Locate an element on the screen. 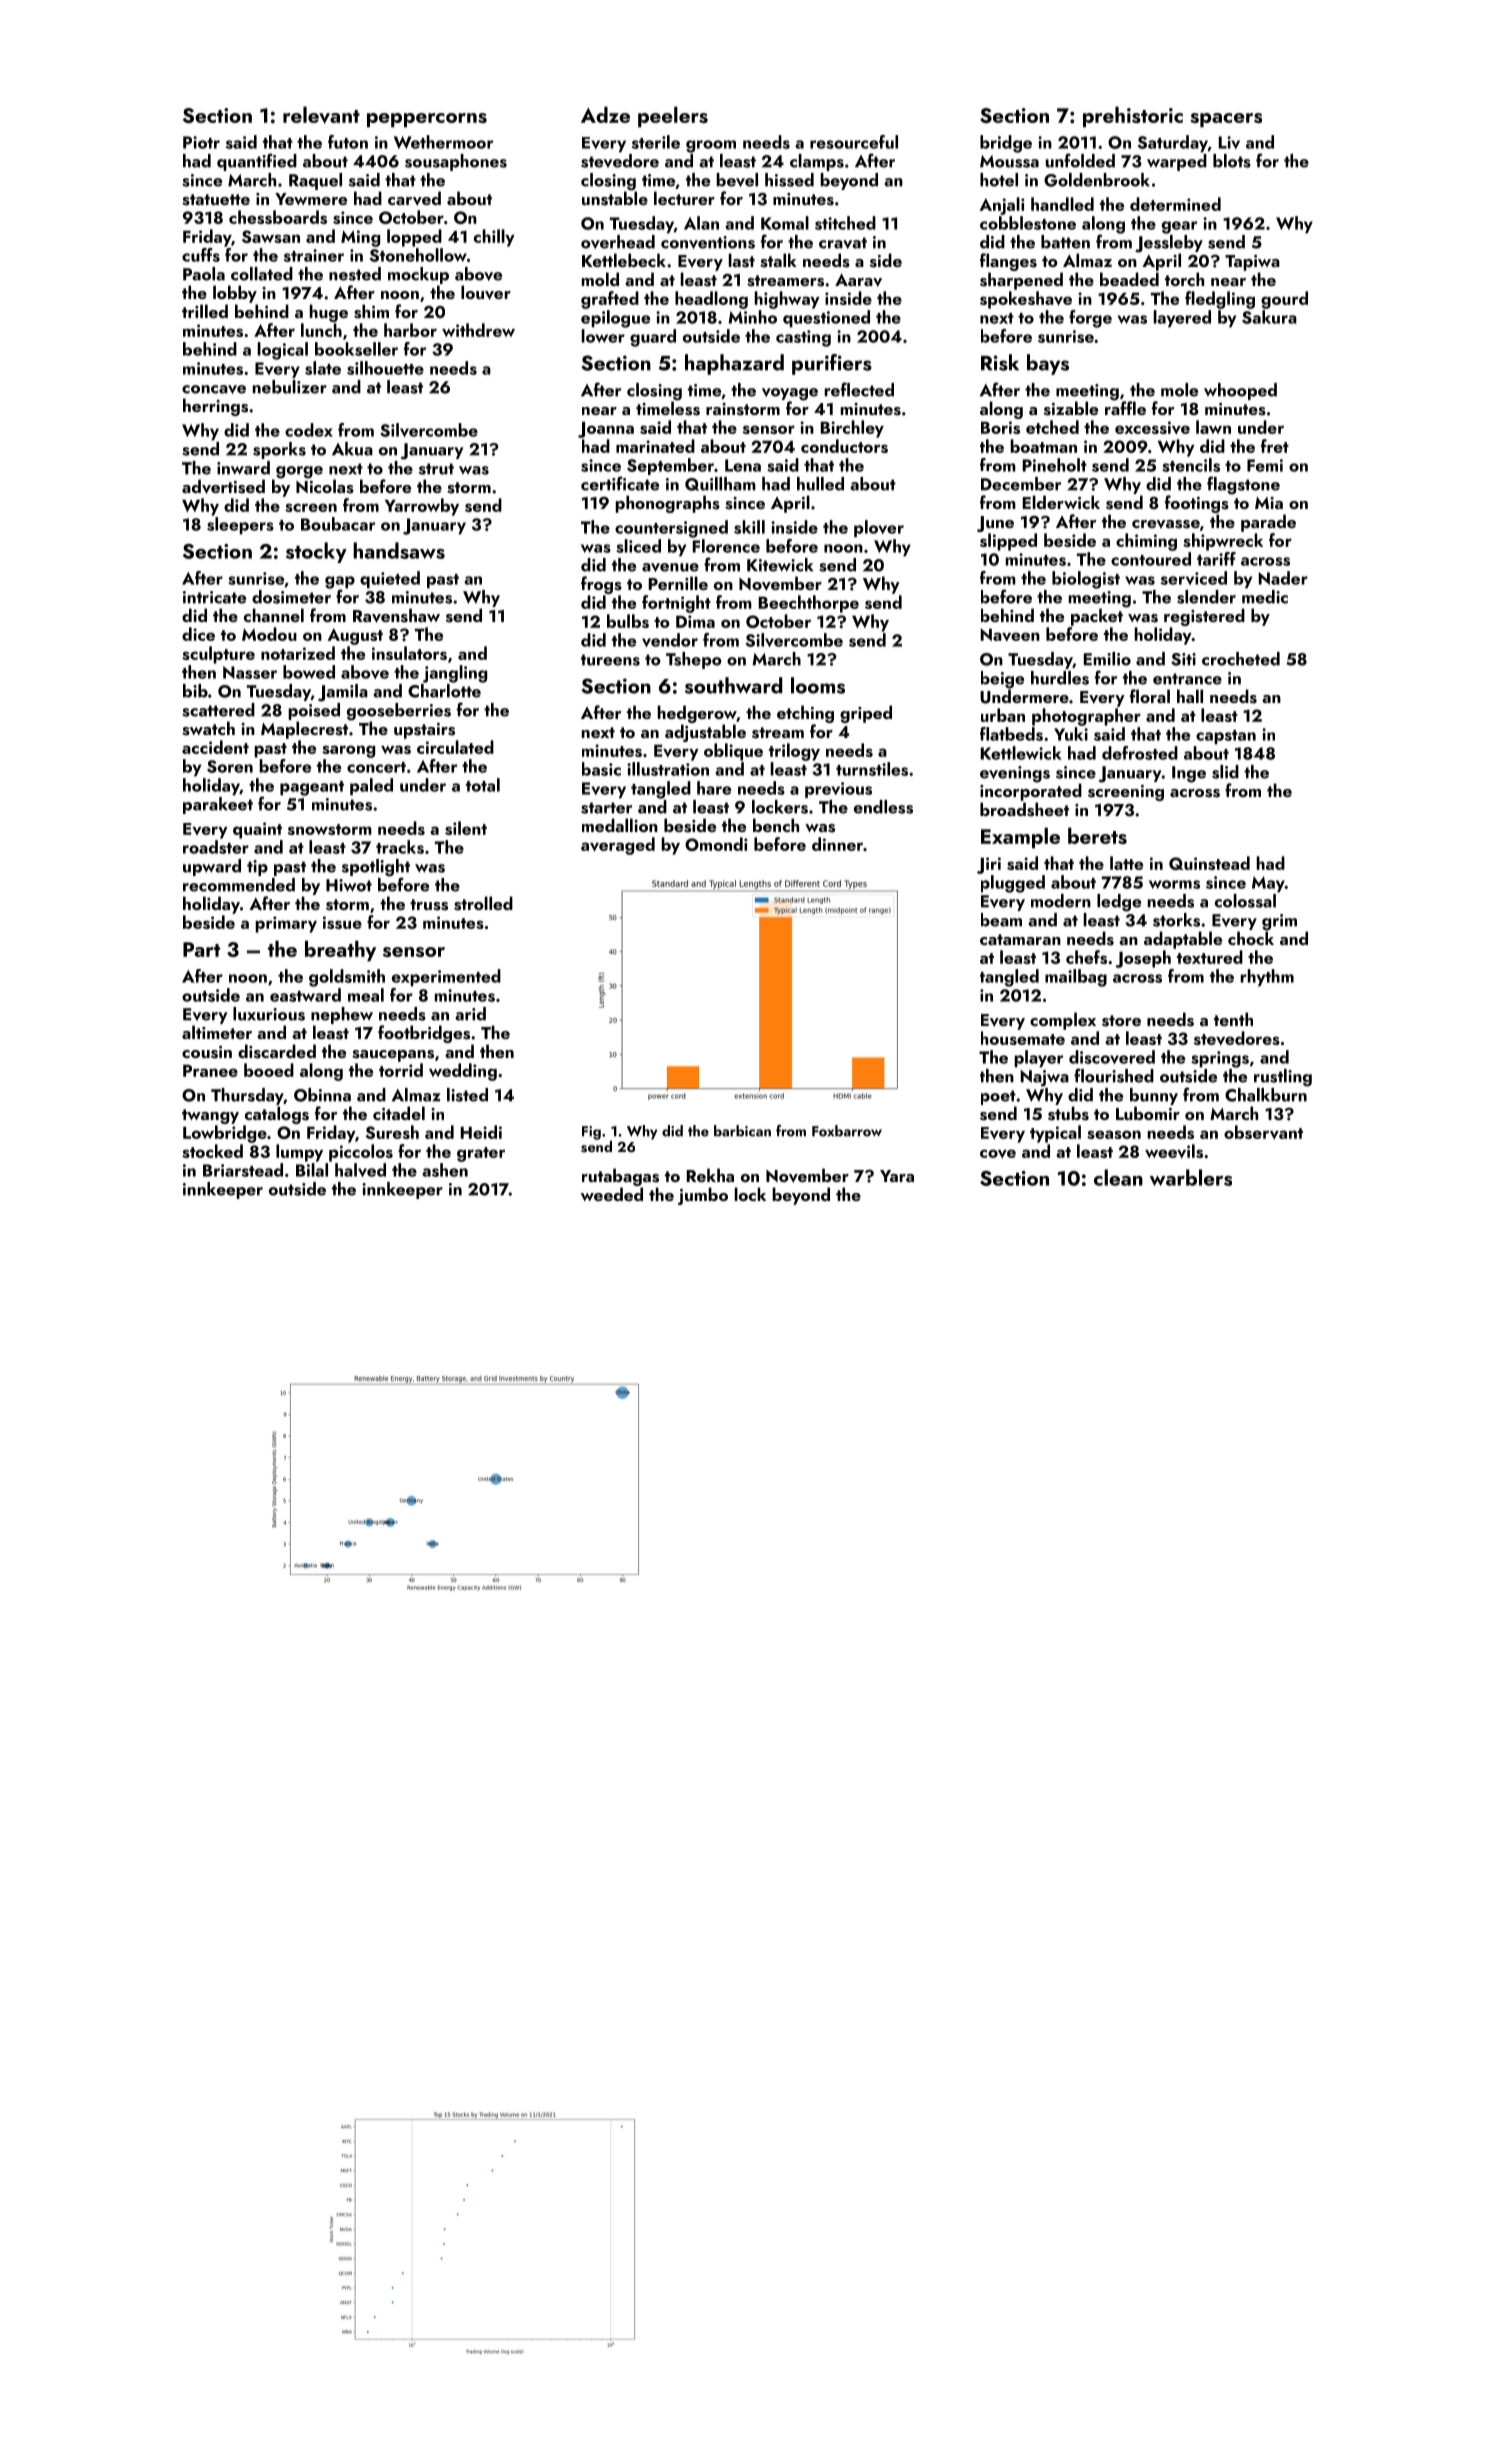  mailbag is located at coordinates (1076, 978).
